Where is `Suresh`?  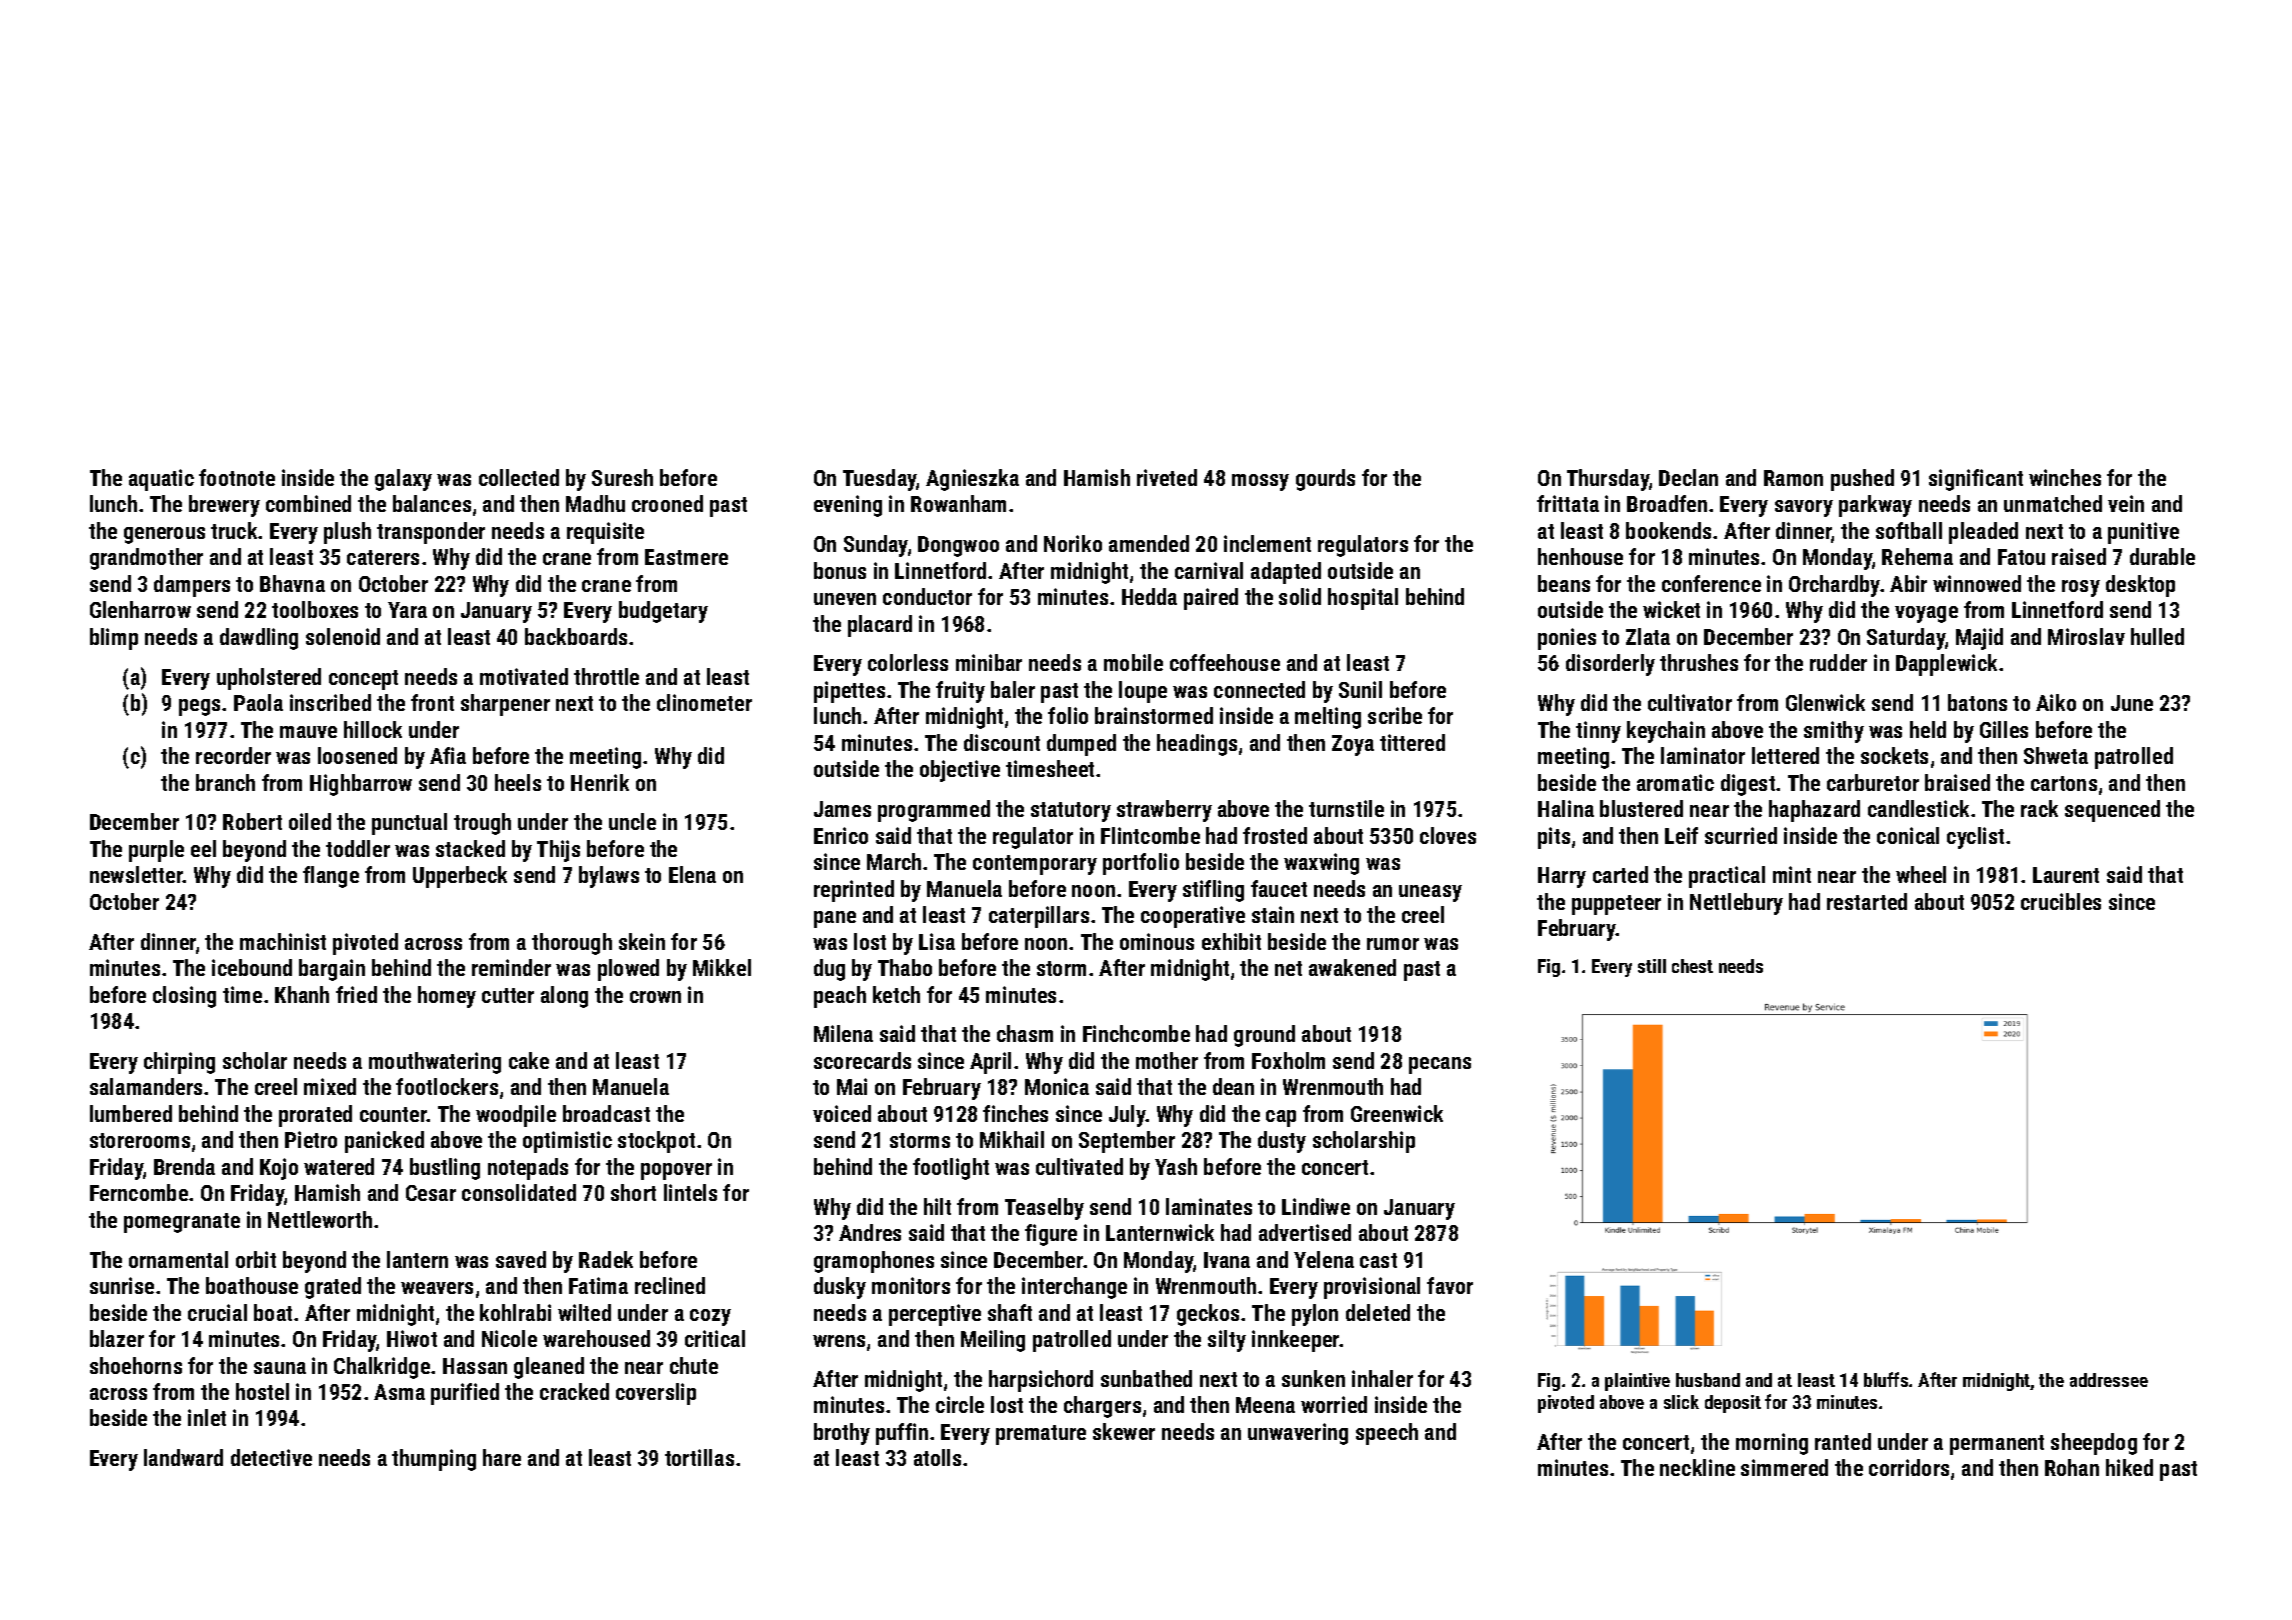 Suresh is located at coordinates (622, 477).
